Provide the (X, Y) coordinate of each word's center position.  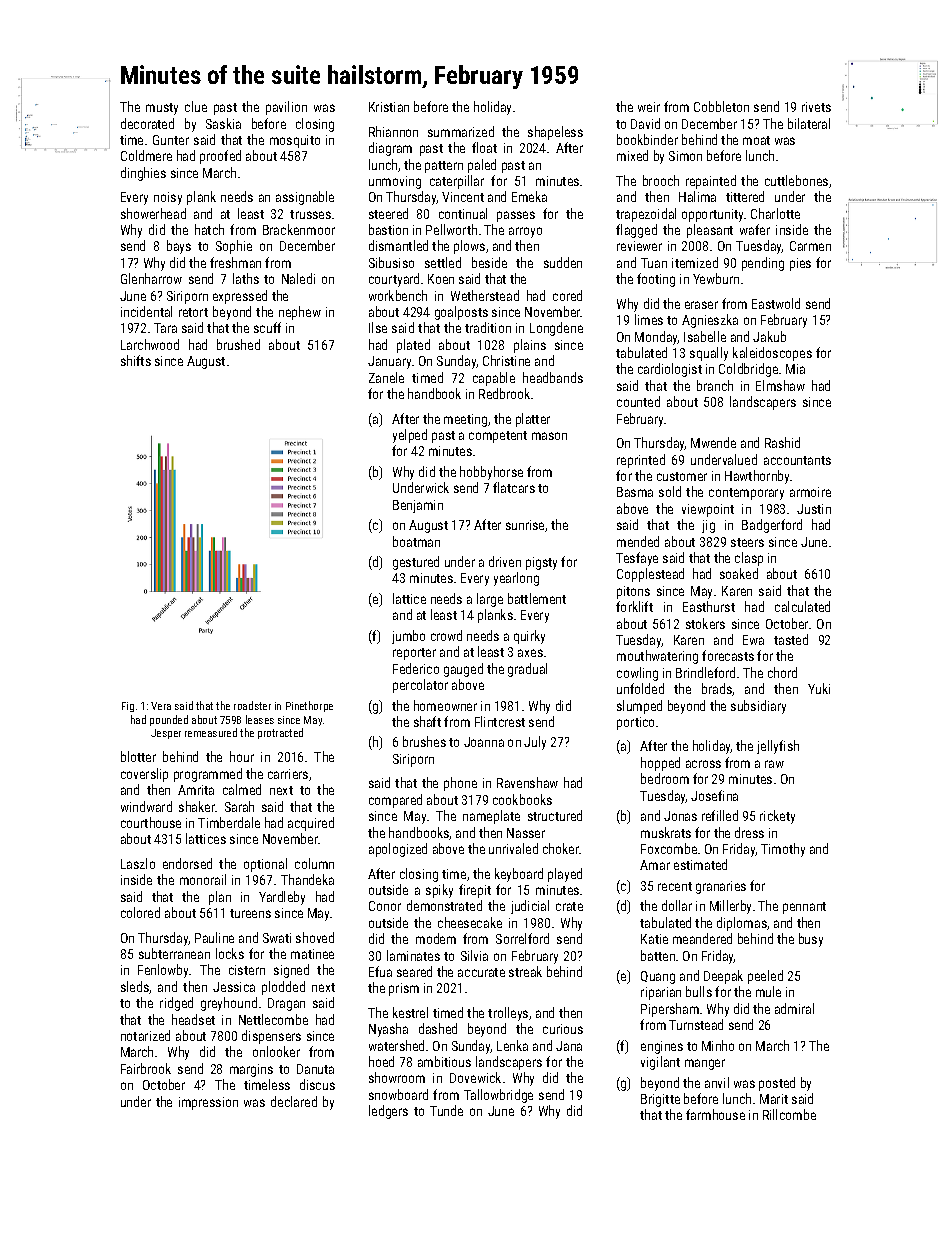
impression (208, 1103)
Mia (795, 369)
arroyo (525, 232)
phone (460, 784)
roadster (252, 705)
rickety (777, 817)
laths (246, 278)
